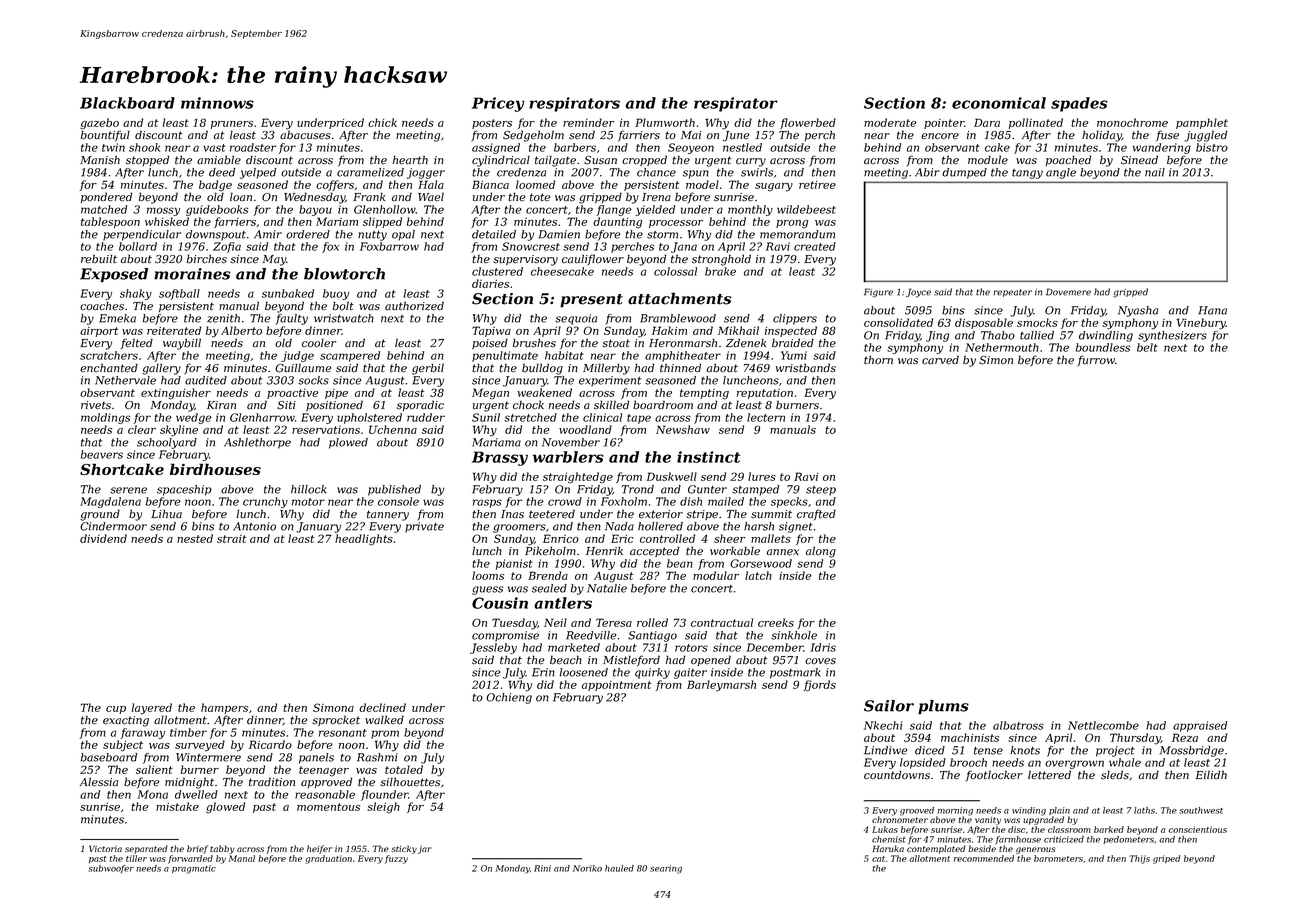 This screenshot has width=1308, height=924. What do you see at coordinates (194, 869) in the screenshot?
I see `pragmatic` at bounding box center [194, 869].
